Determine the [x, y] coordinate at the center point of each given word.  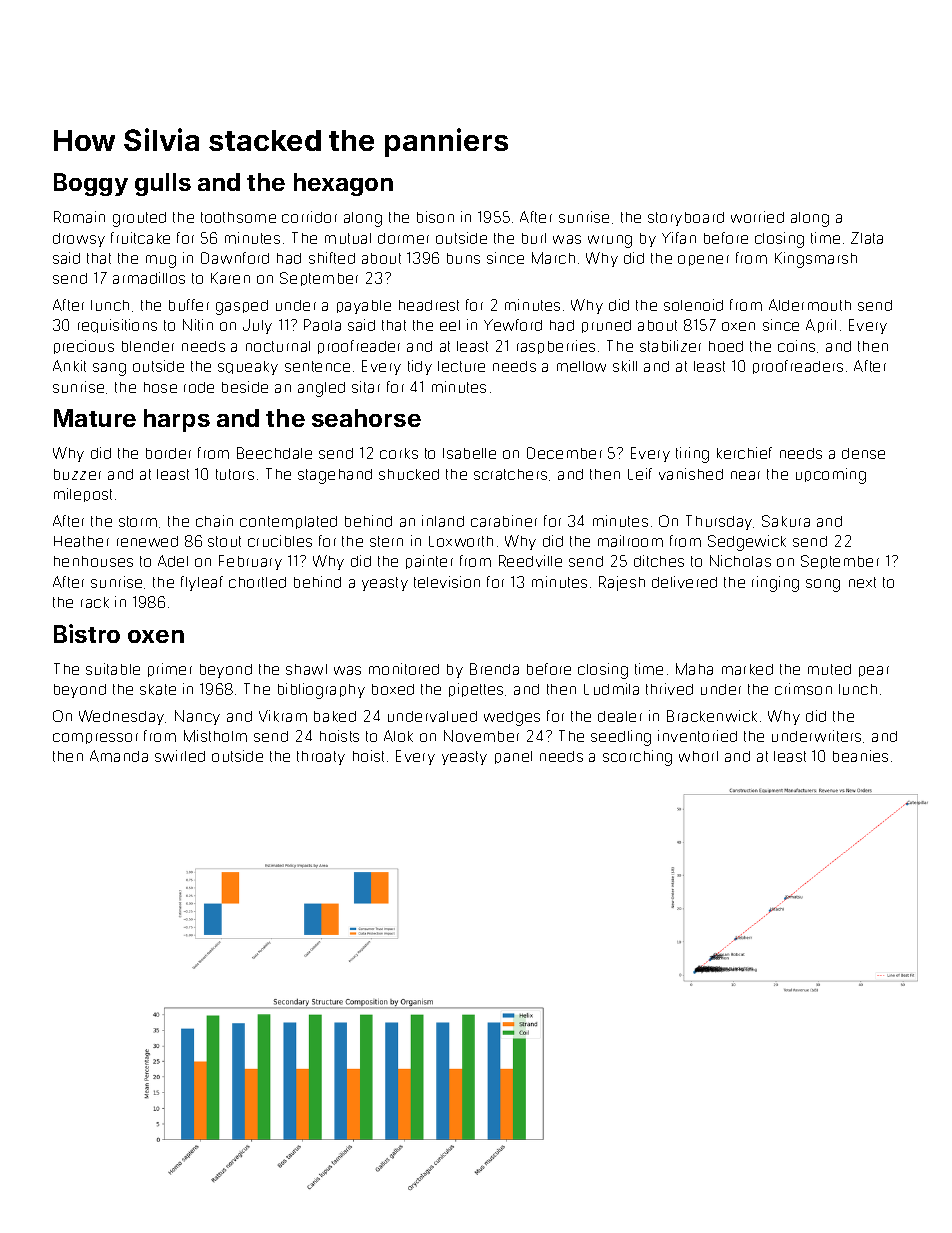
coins [796, 346]
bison [435, 217]
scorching [637, 758]
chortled [257, 582]
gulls [163, 184]
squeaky [248, 368]
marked [747, 669]
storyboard [686, 219]
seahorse [366, 418]
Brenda [494, 669]
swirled [180, 756]
